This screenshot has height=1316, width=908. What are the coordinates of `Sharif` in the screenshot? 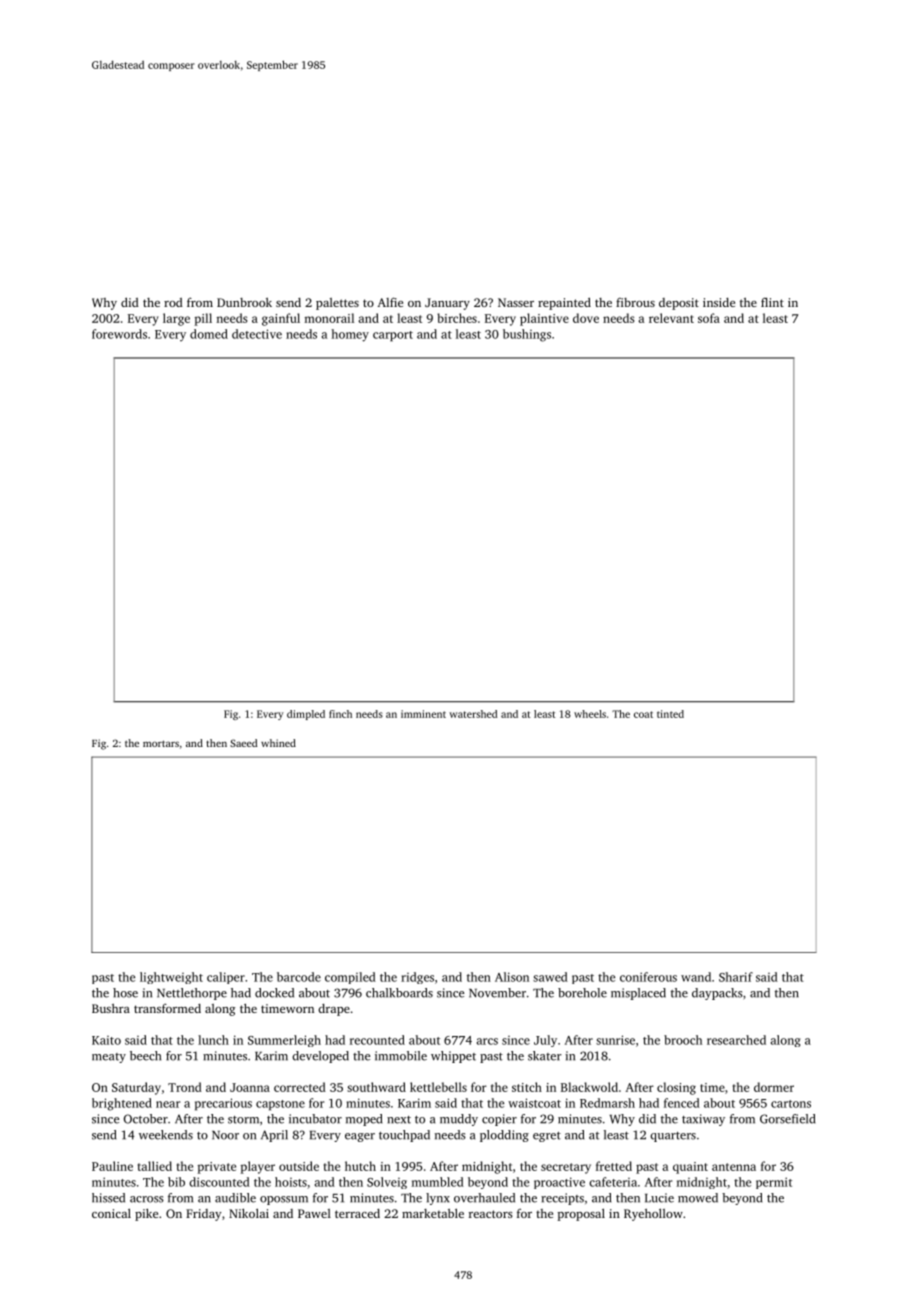 It's located at (736, 977).
